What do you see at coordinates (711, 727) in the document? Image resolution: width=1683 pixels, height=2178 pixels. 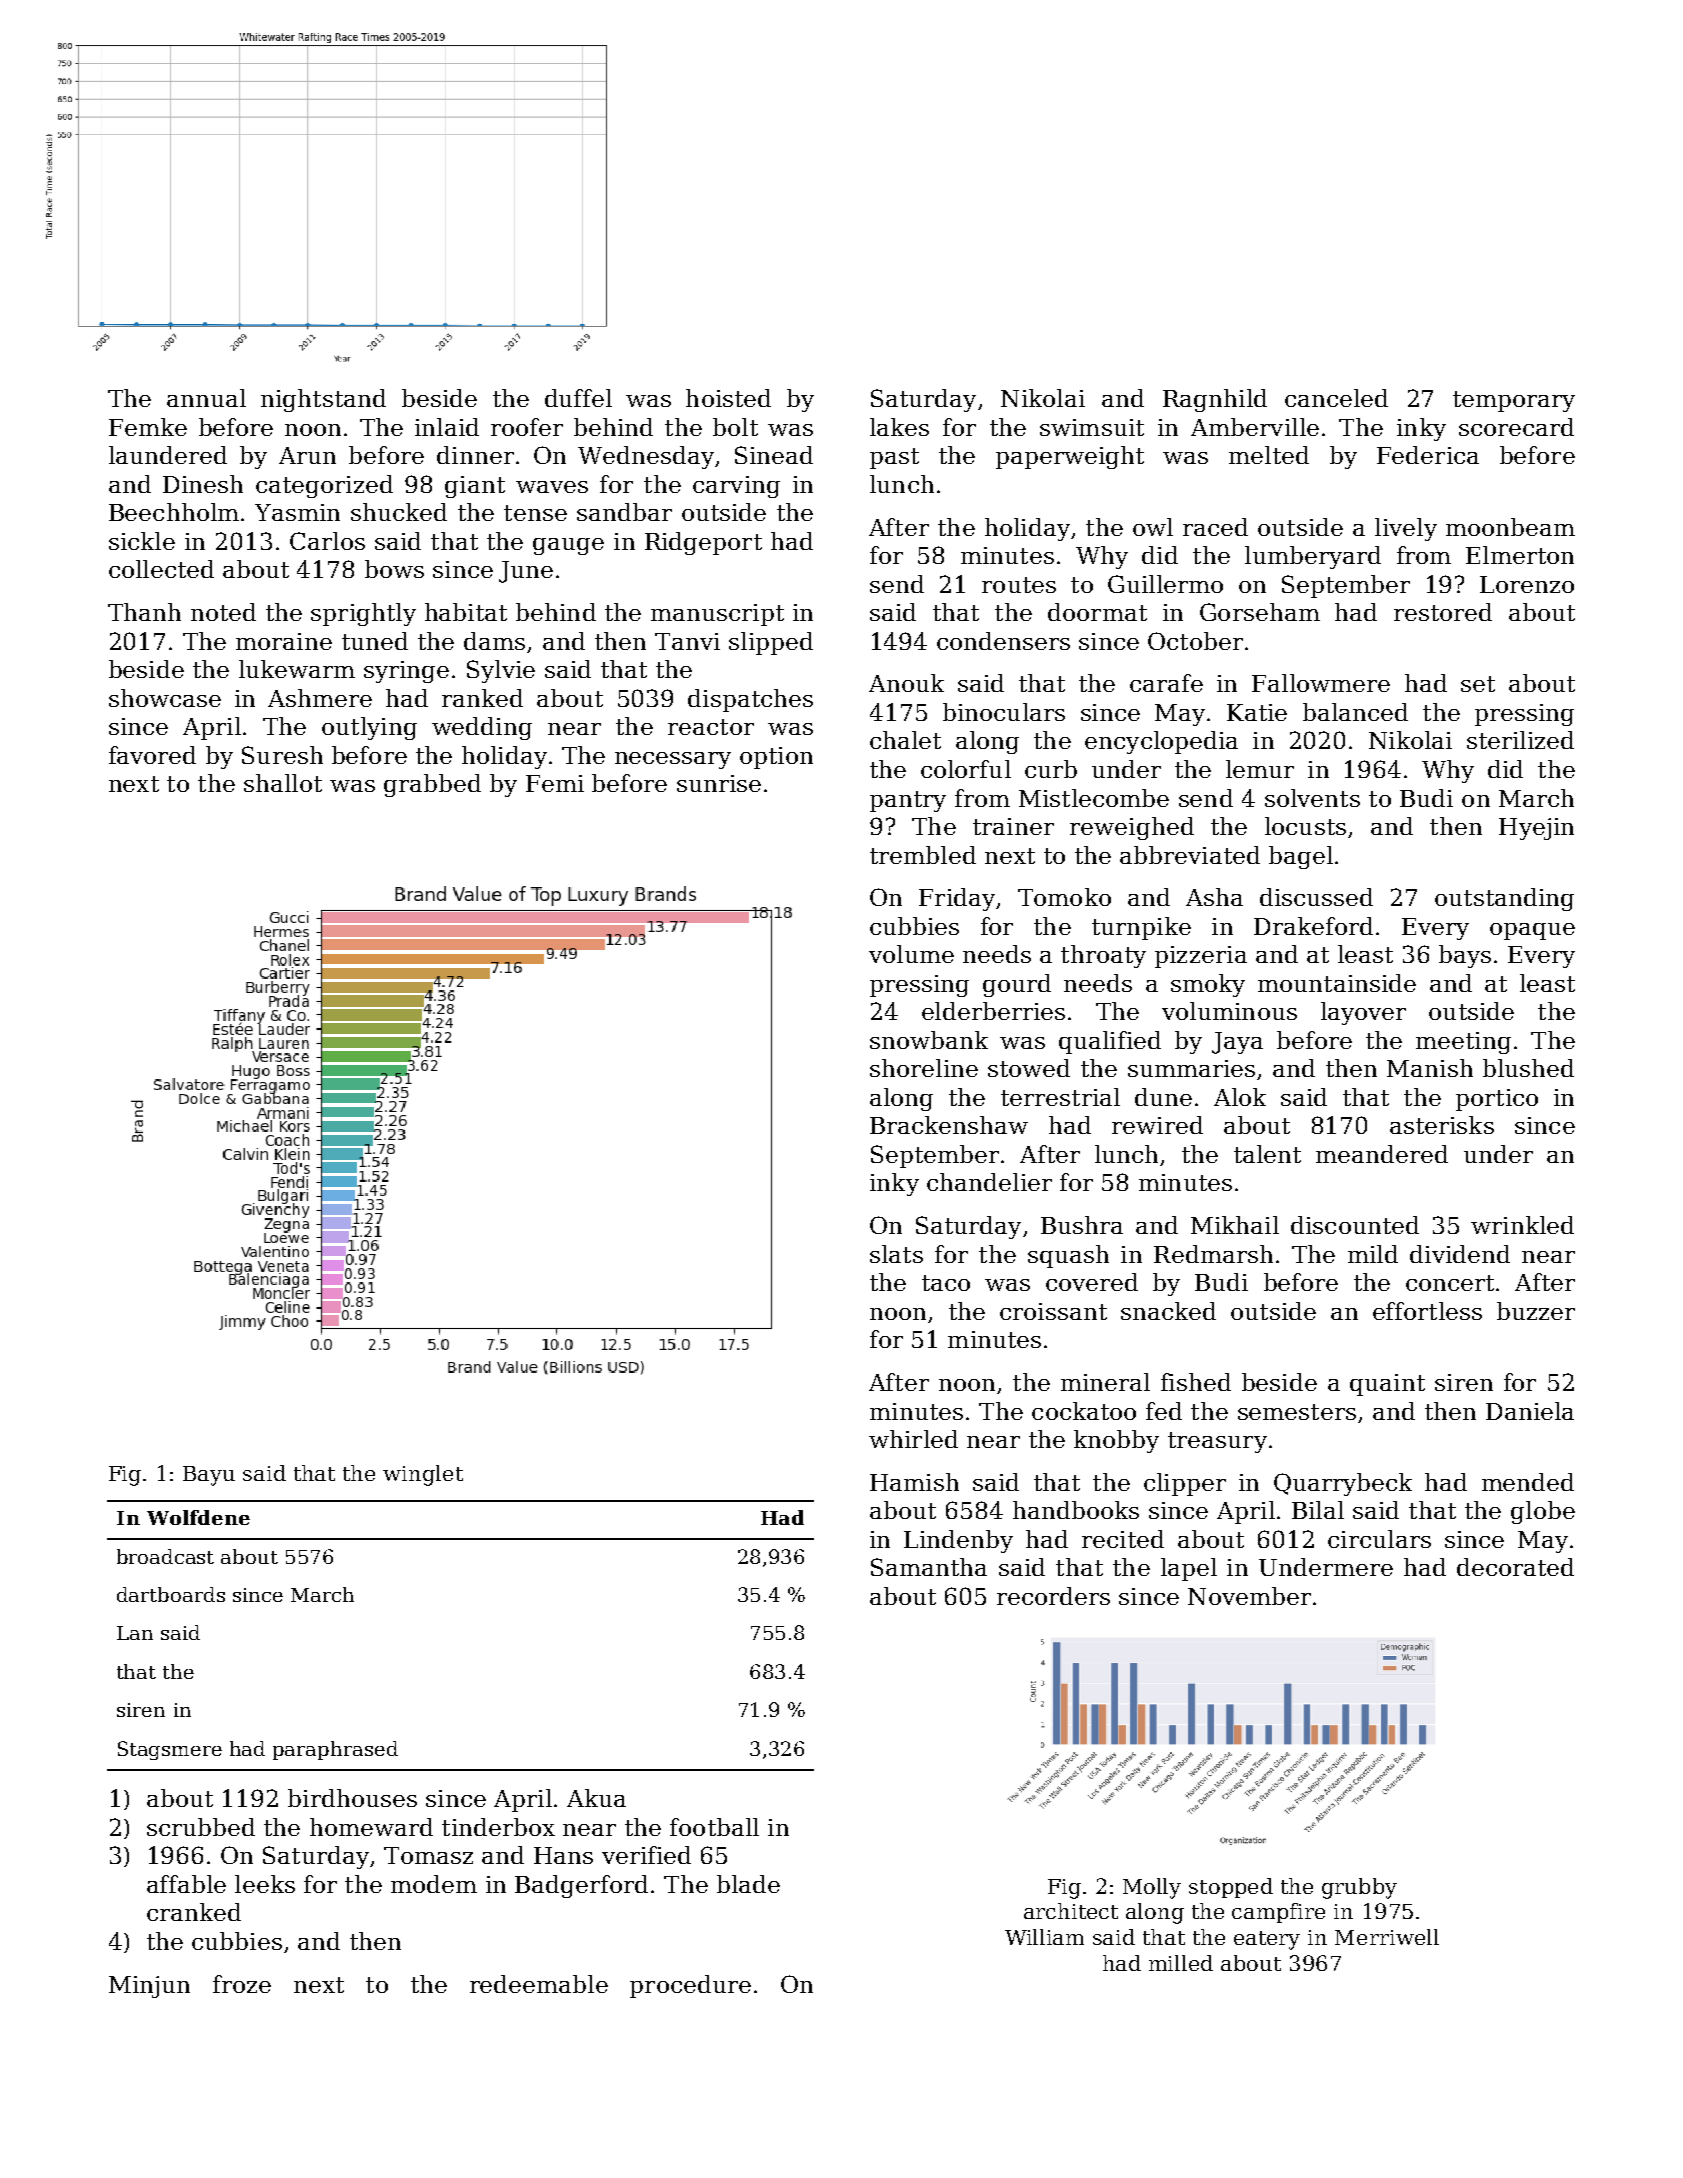 I see `reactor` at bounding box center [711, 727].
